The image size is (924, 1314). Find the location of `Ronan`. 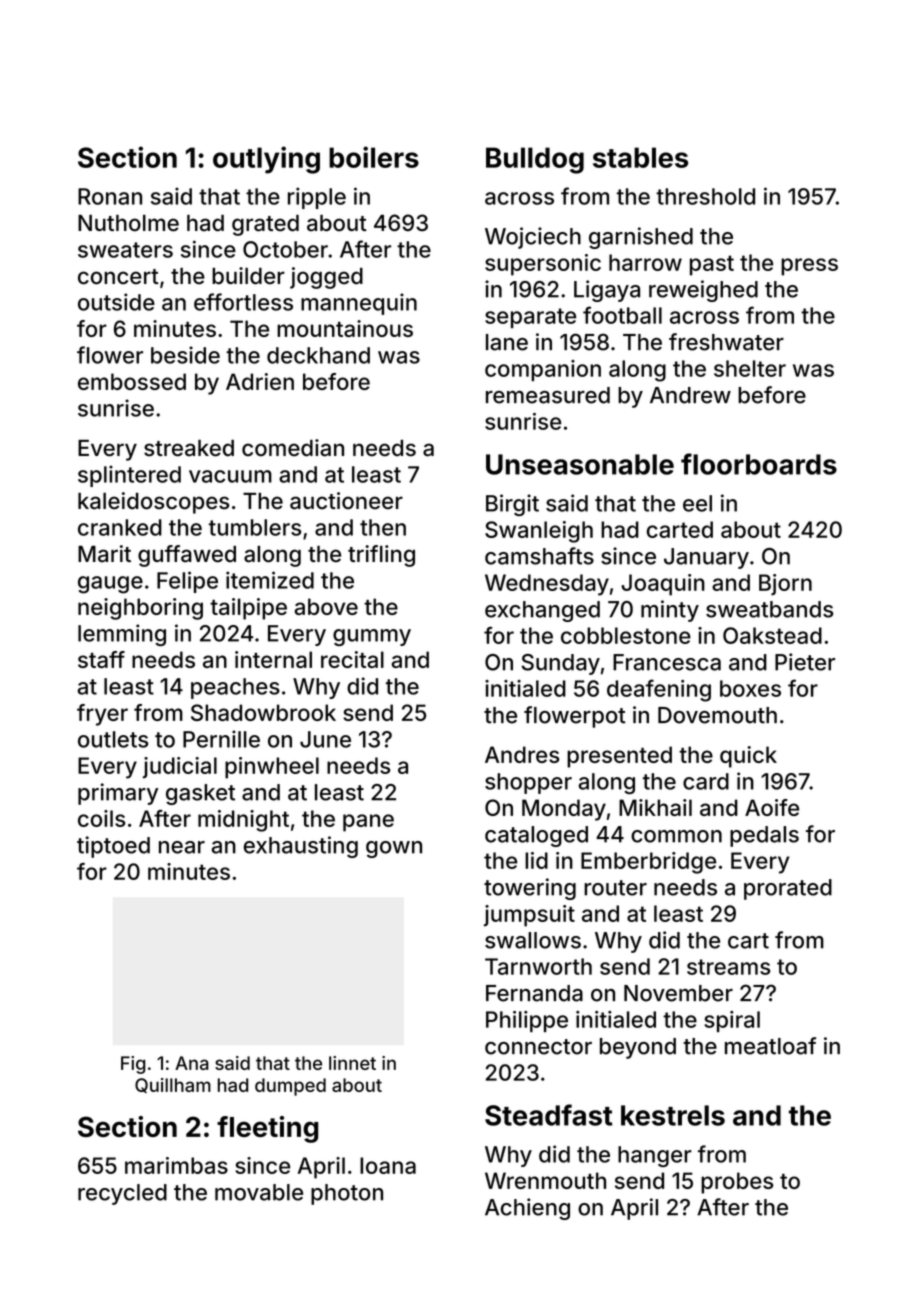

Ronan is located at coordinates (110, 196).
